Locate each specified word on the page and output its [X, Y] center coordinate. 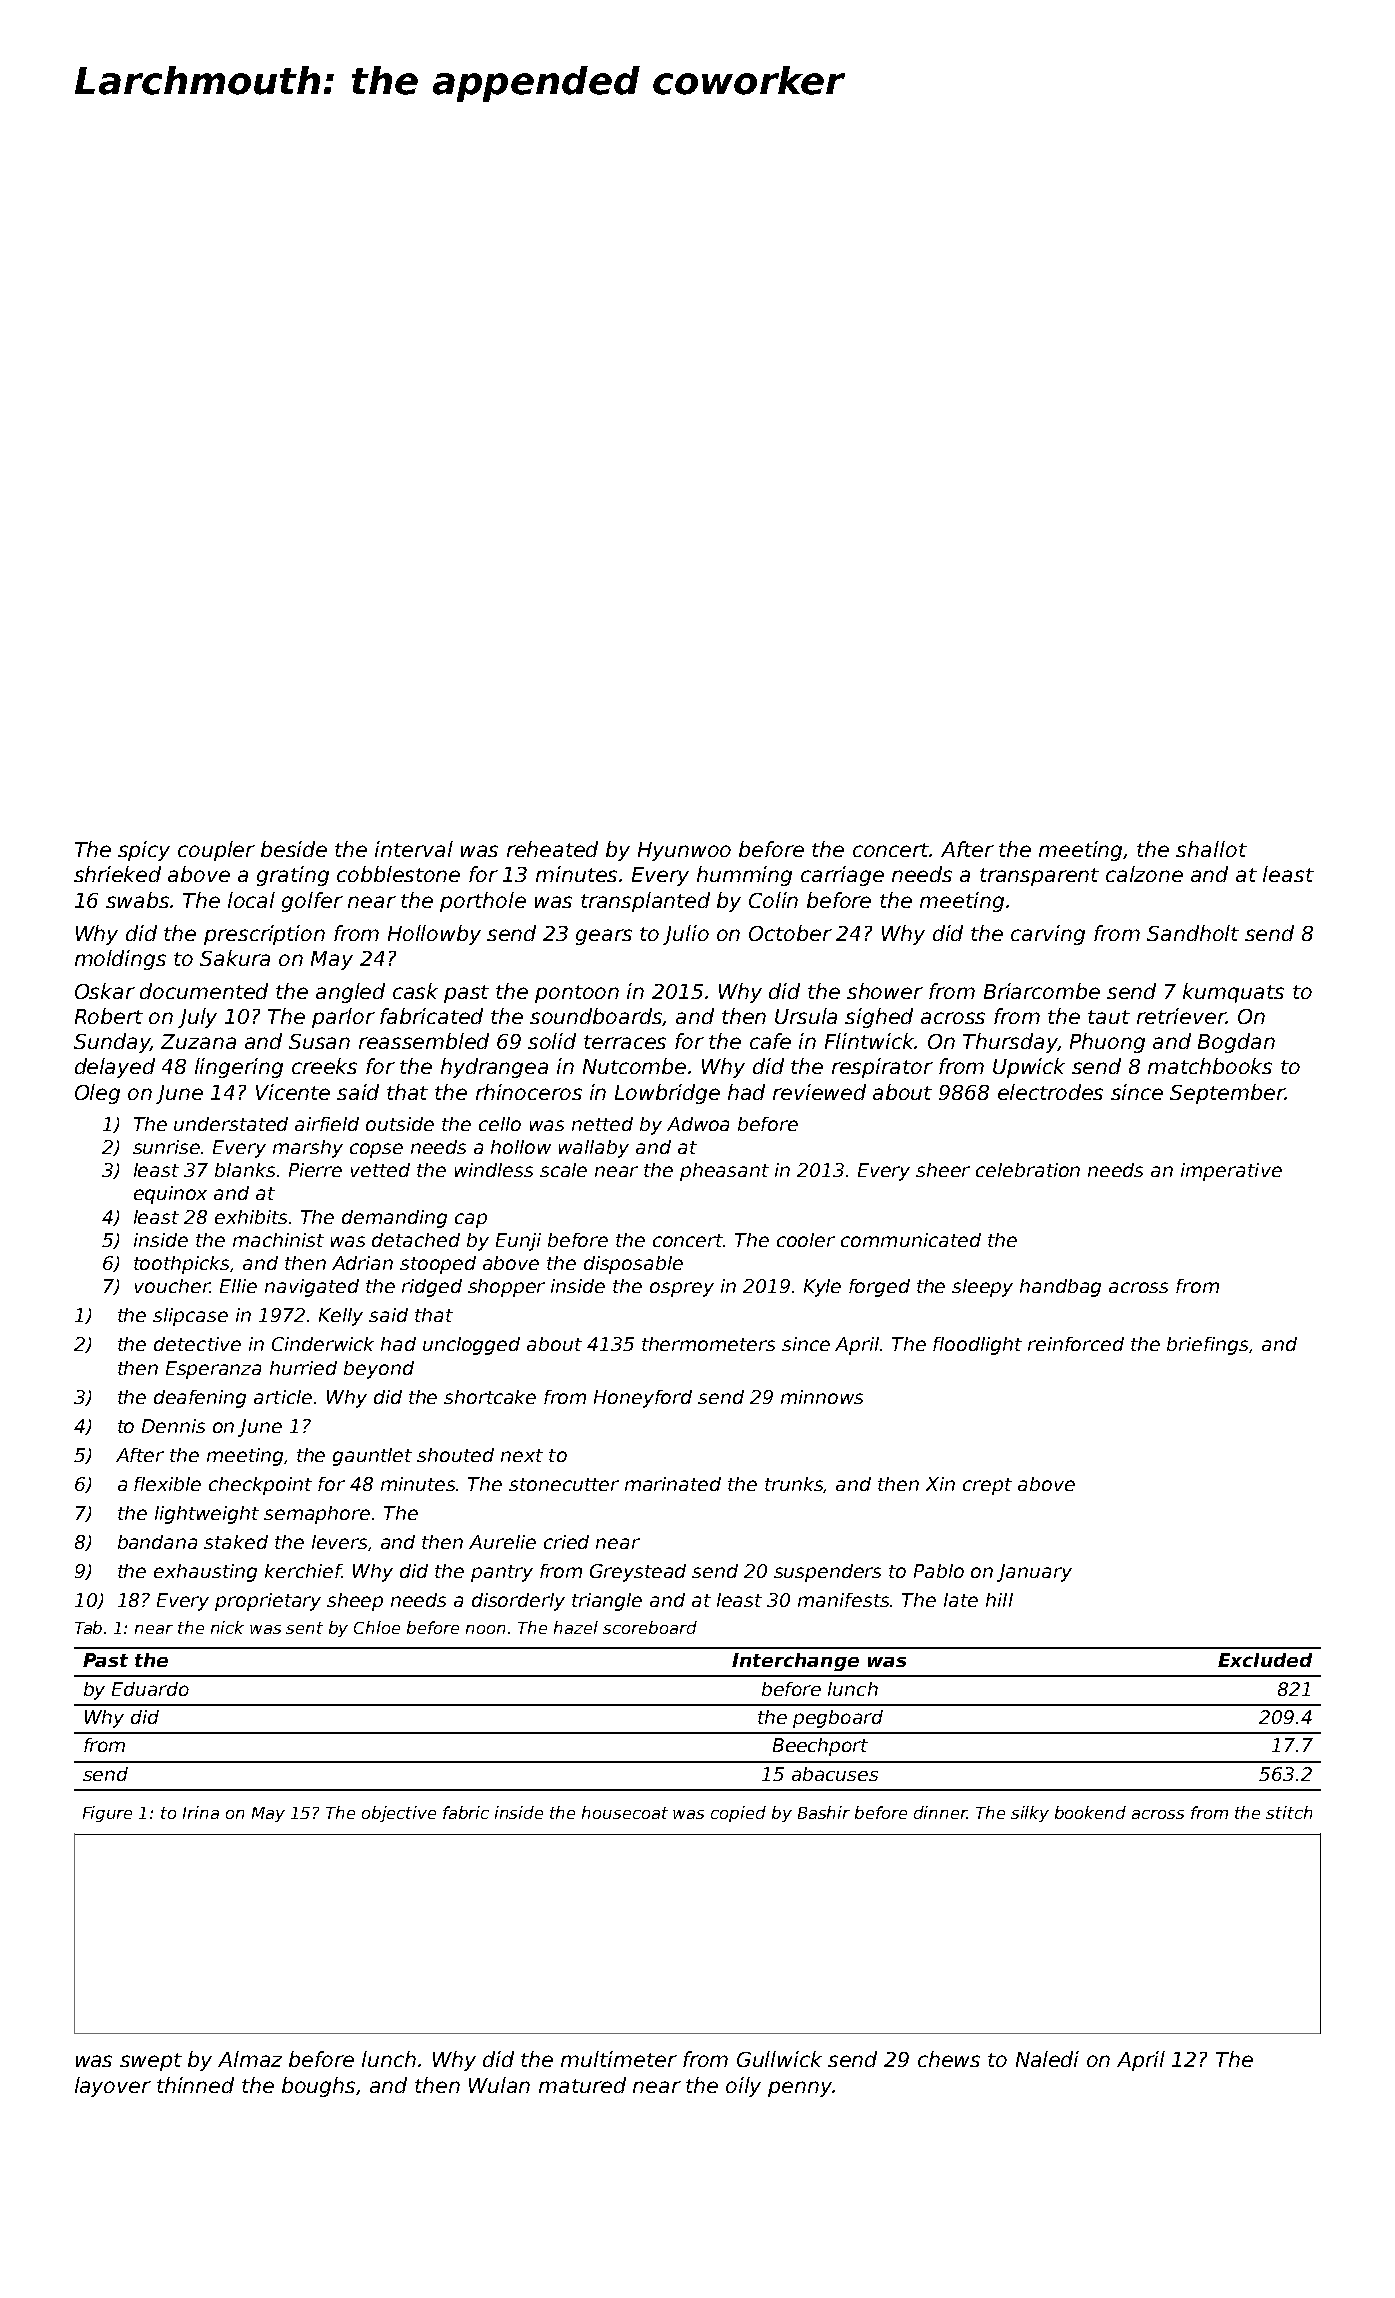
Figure [107, 1814]
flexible [167, 1484]
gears [604, 937]
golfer [312, 902]
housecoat [625, 1812]
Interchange [795, 1662]
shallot [1211, 849]
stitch [1289, 1812]
